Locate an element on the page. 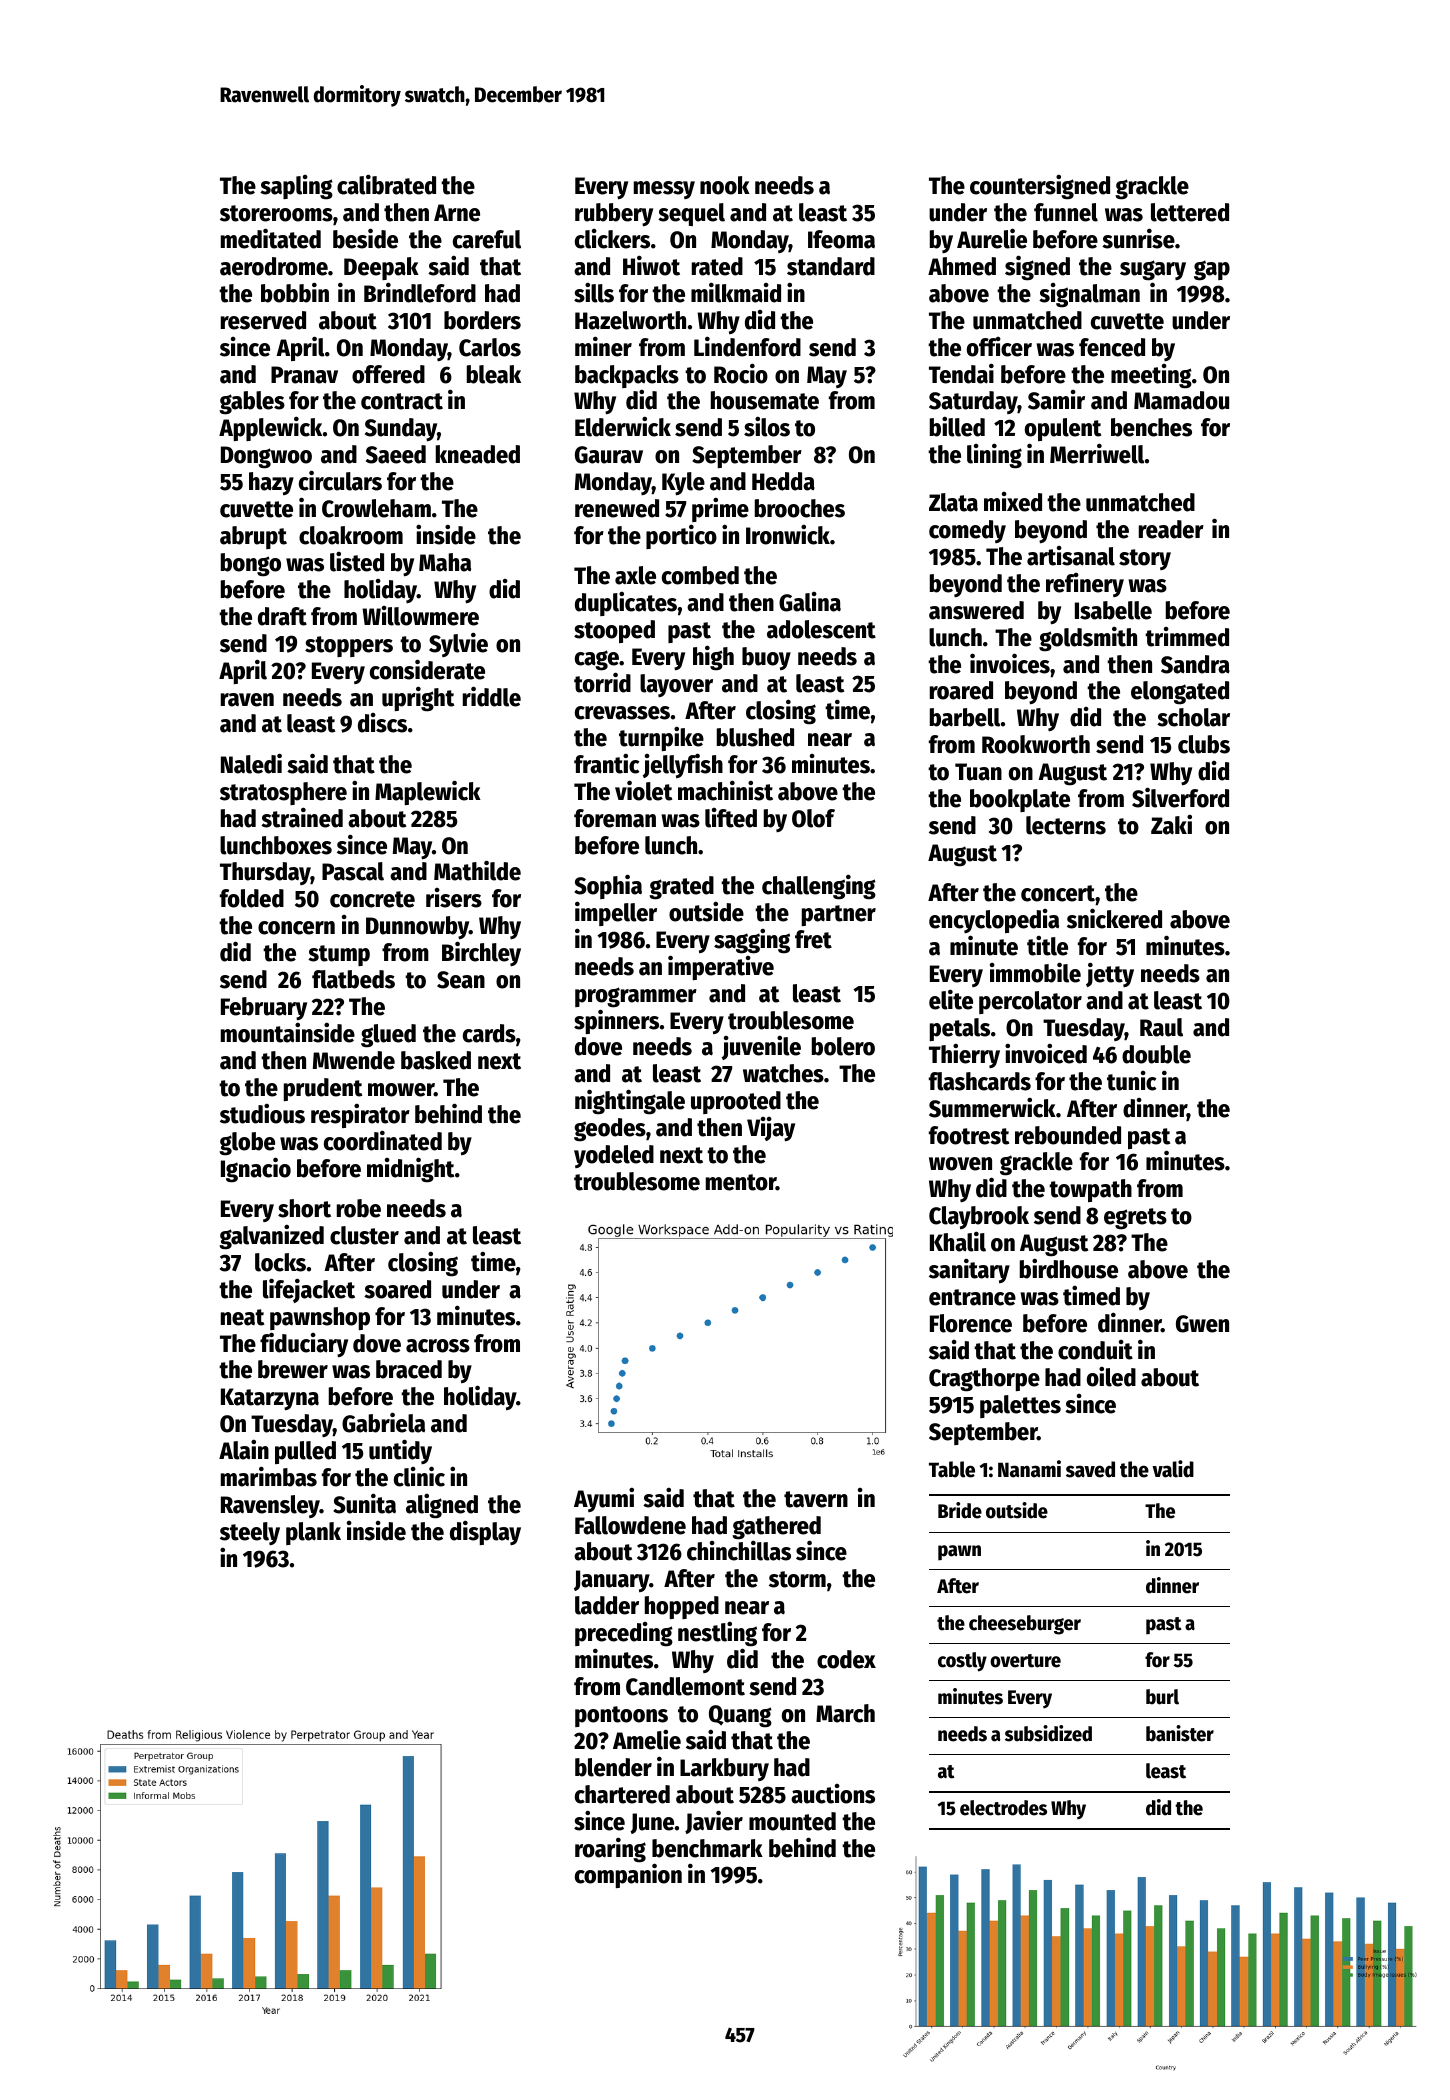 The image size is (1450, 2100). rubbery is located at coordinates (614, 215).
